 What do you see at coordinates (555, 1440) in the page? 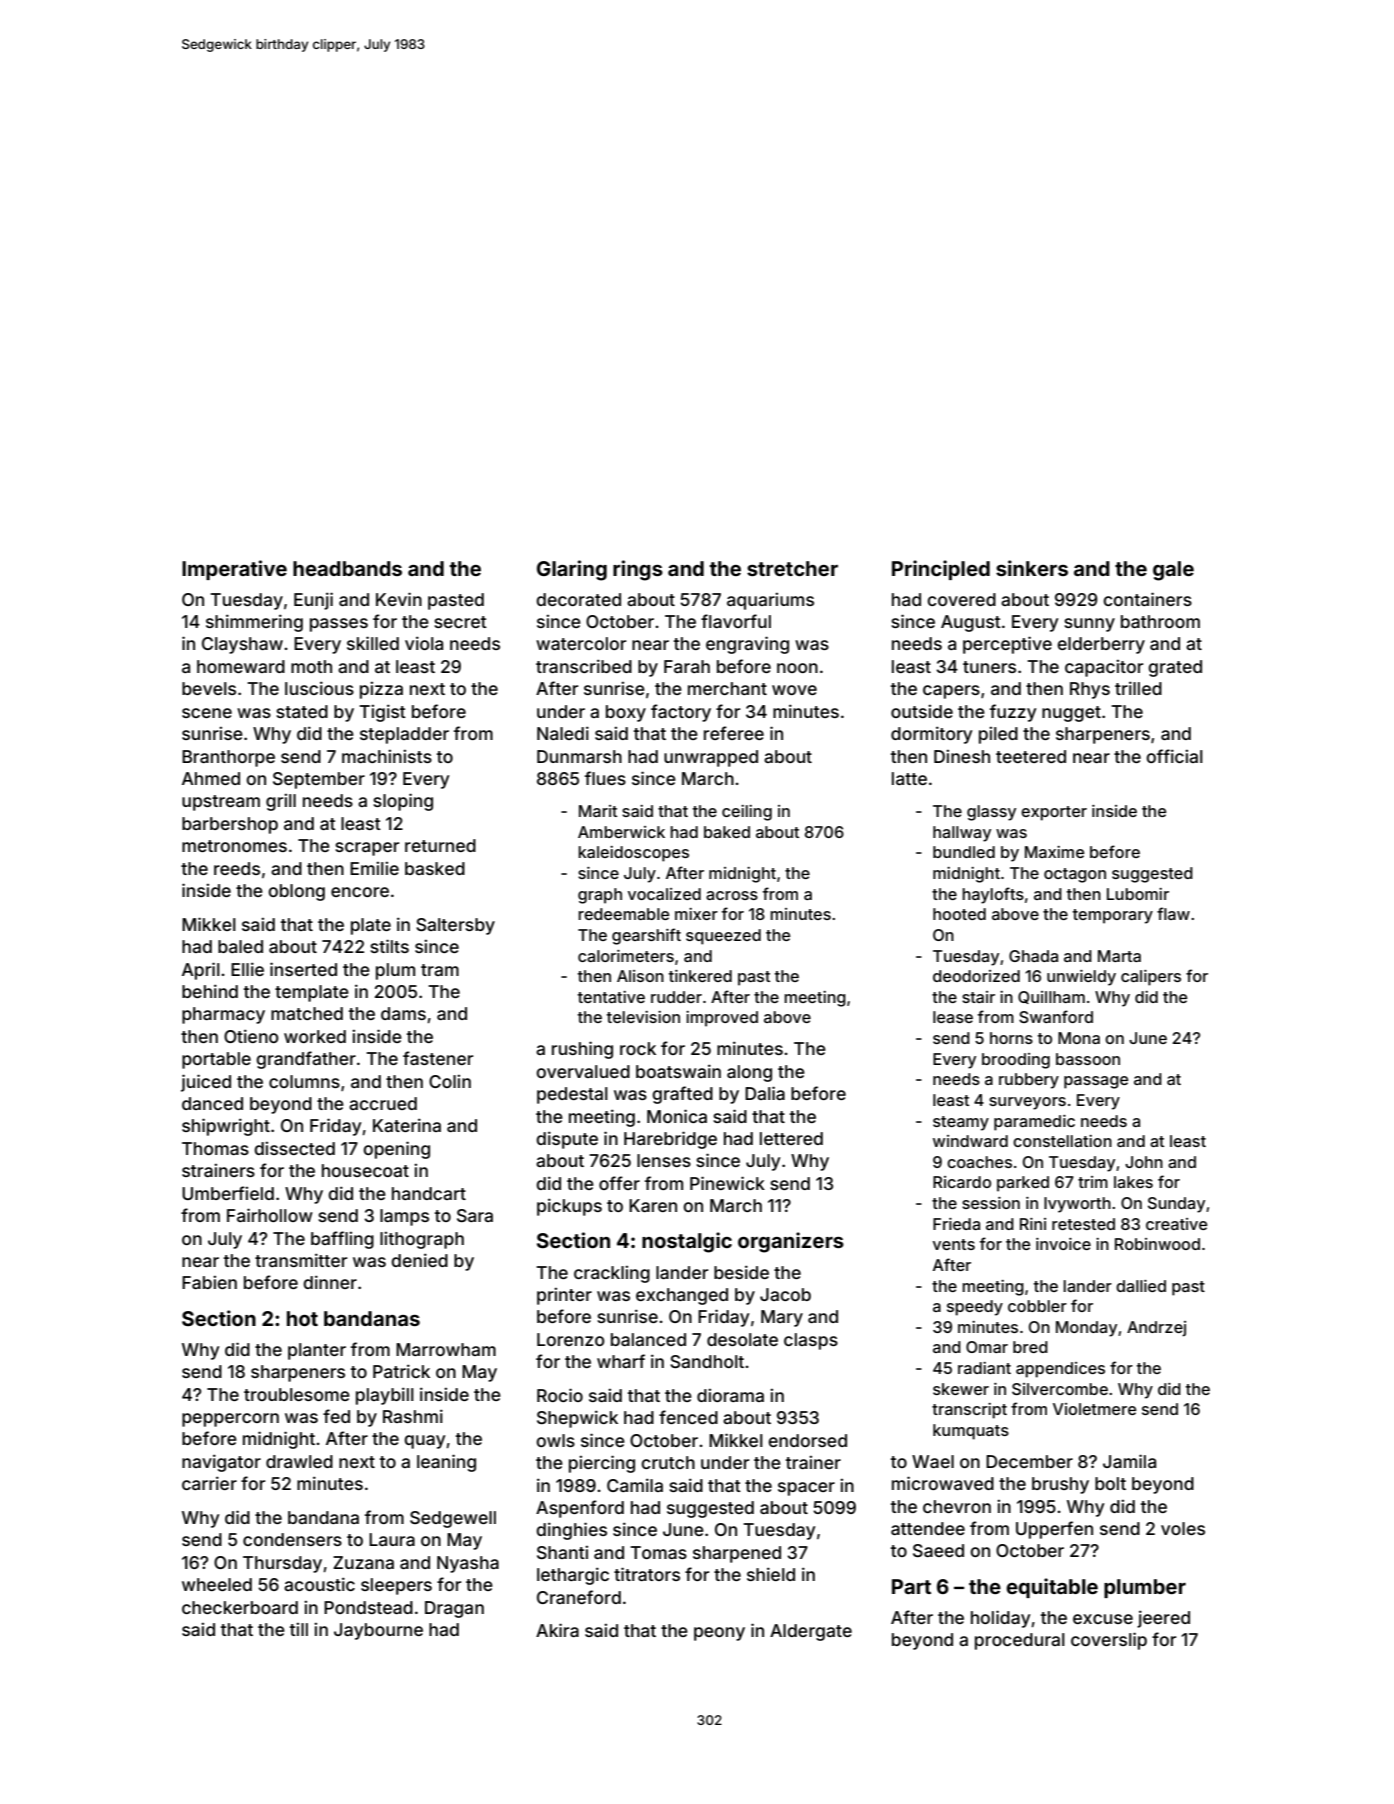
I see `owls` at bounding box center [555, 1440].
